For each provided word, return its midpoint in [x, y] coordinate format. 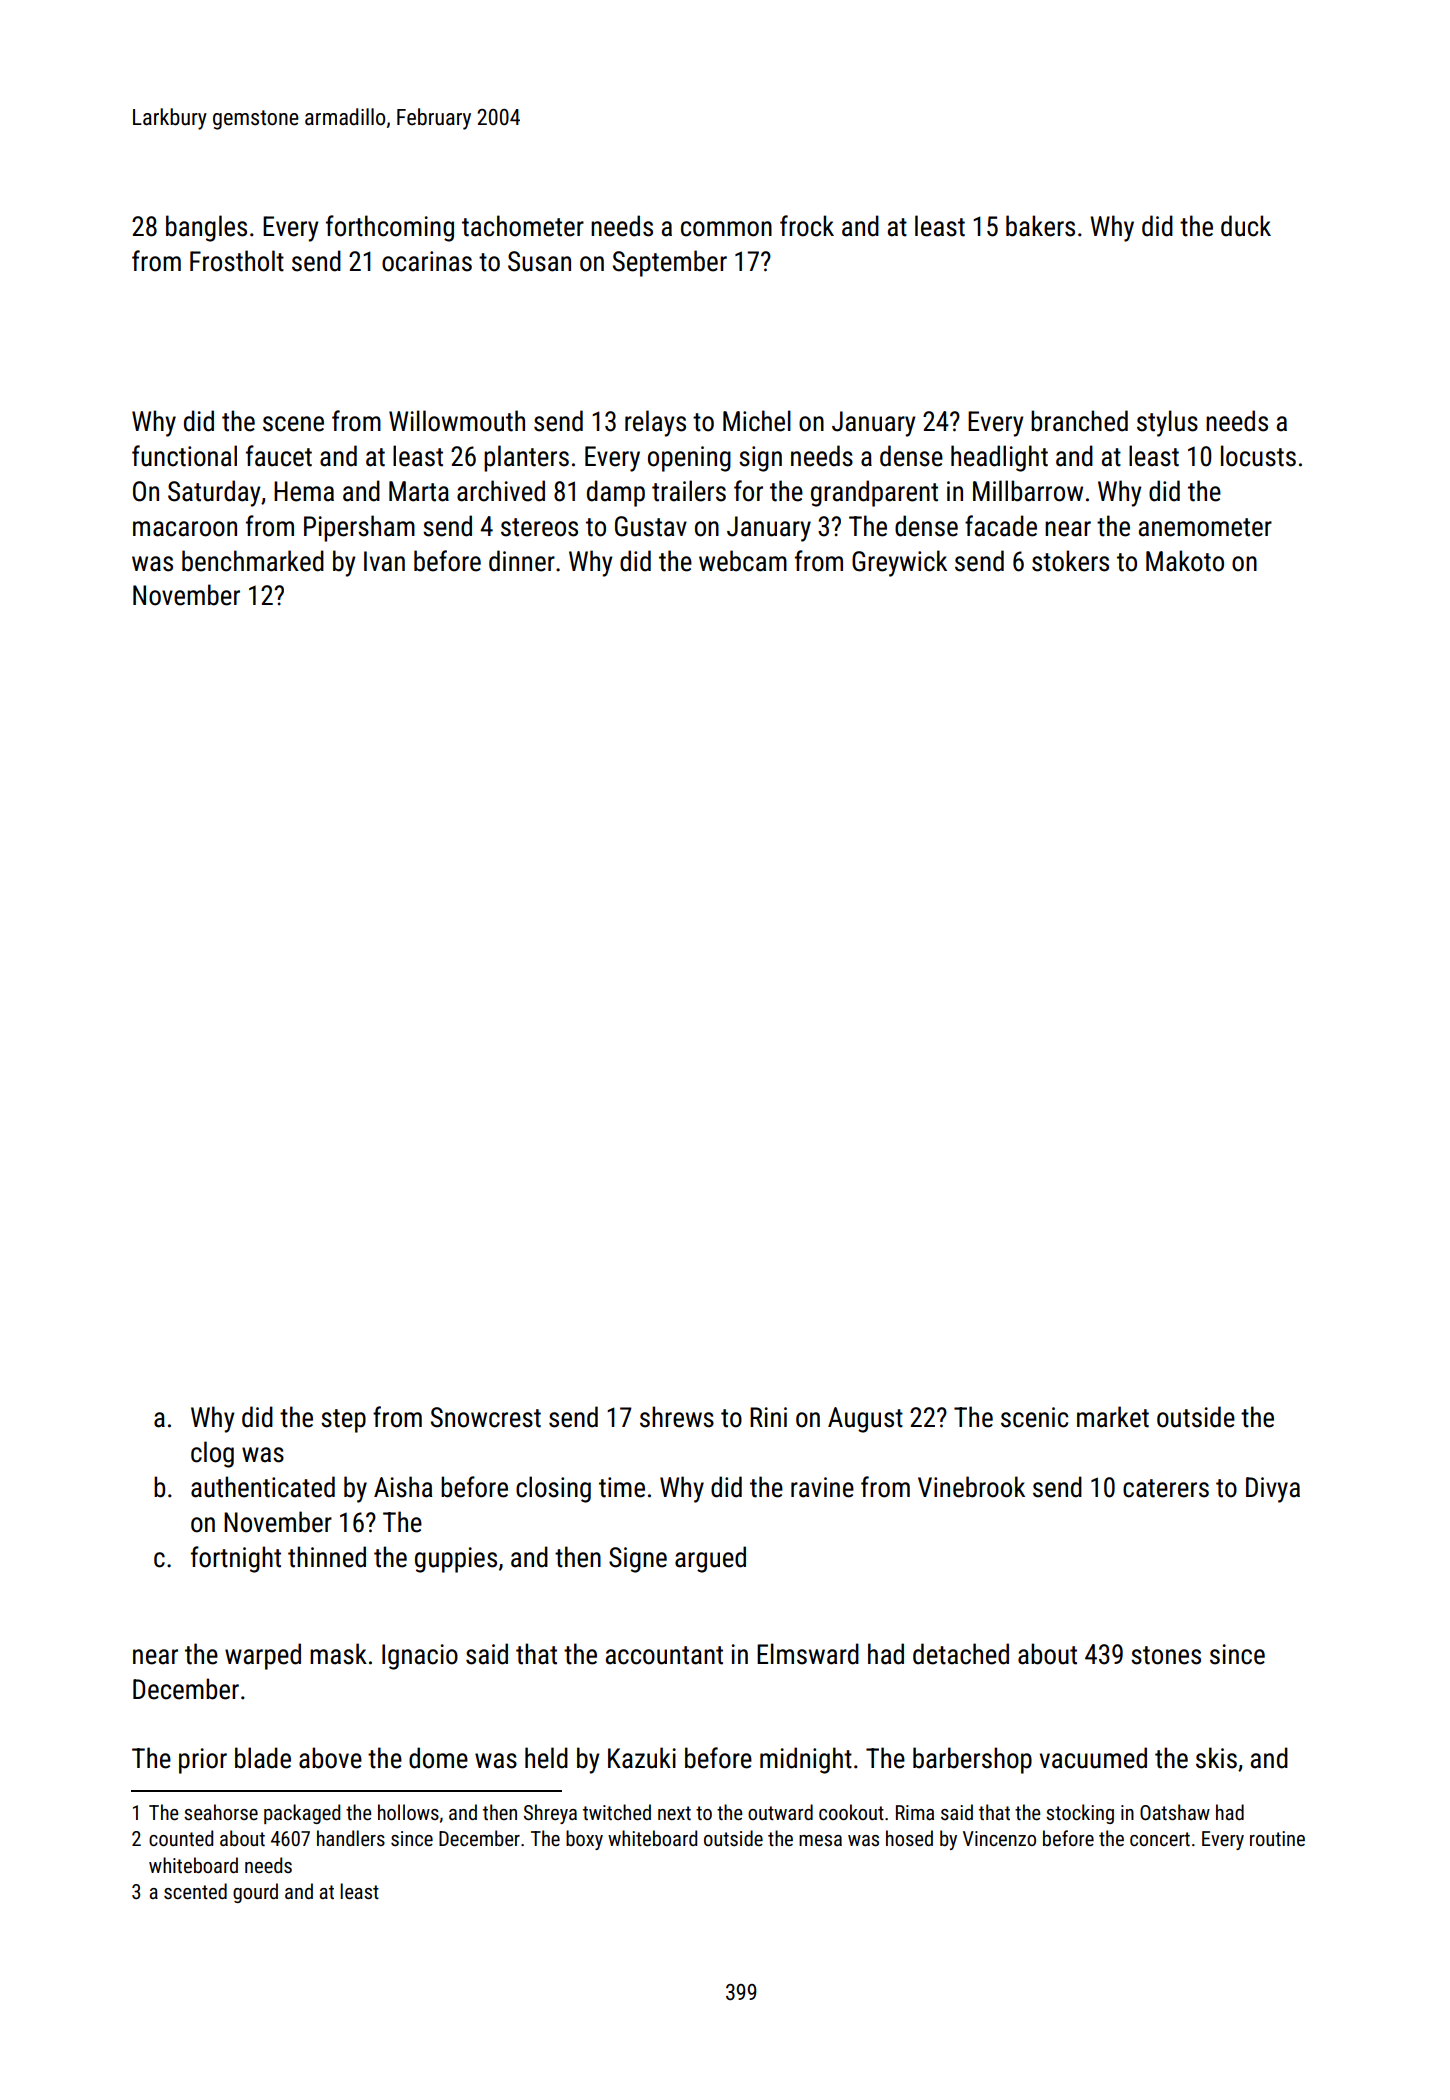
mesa [820, 1840]
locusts [1258, 456]
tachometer [523, 226]
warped [263, 1656]
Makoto [1185, 561]
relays [655, 423]
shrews [677, 1417]
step [343, 1421]
